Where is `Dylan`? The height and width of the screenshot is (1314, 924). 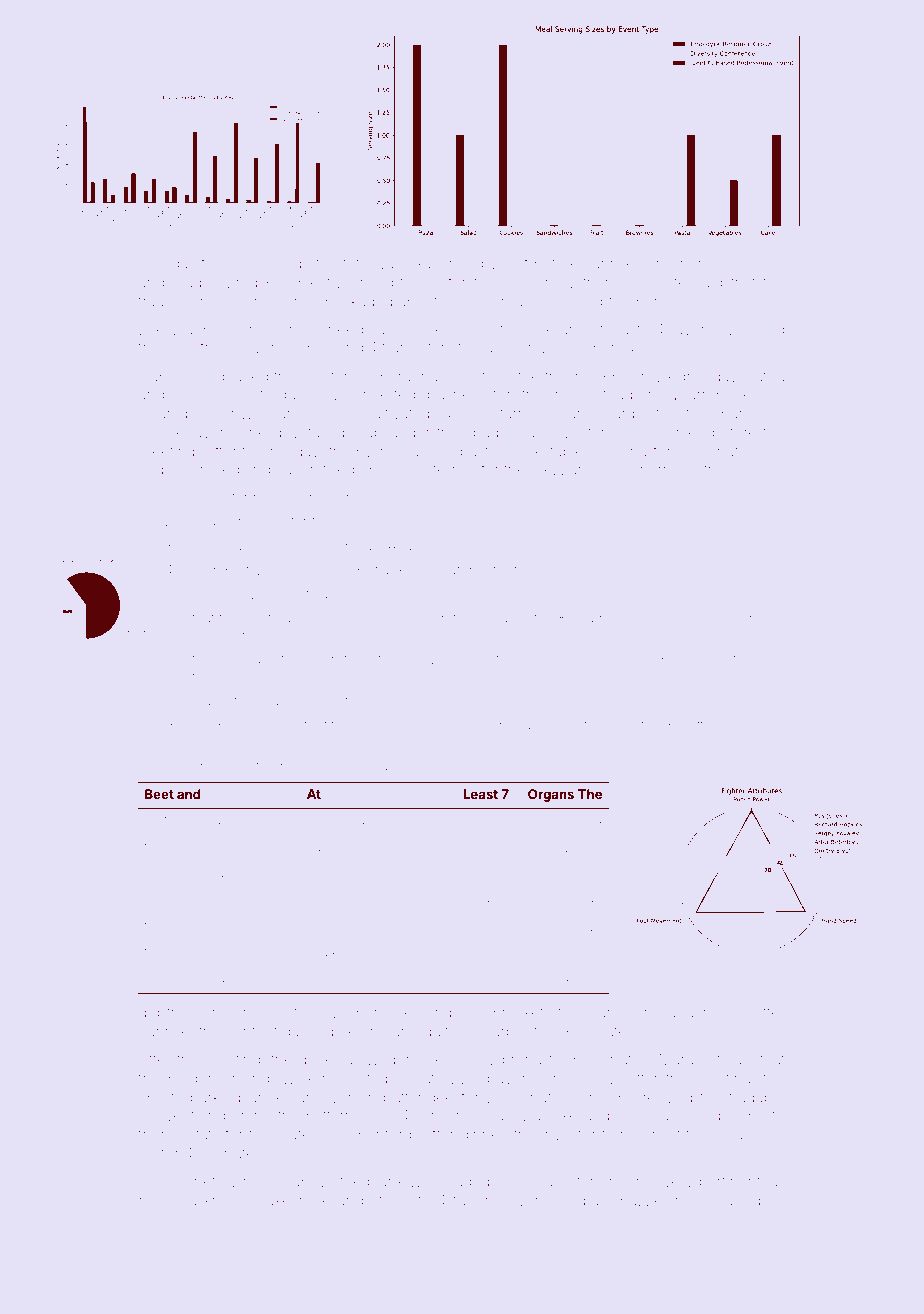
Dylan is located at coordinates (765, 264).
